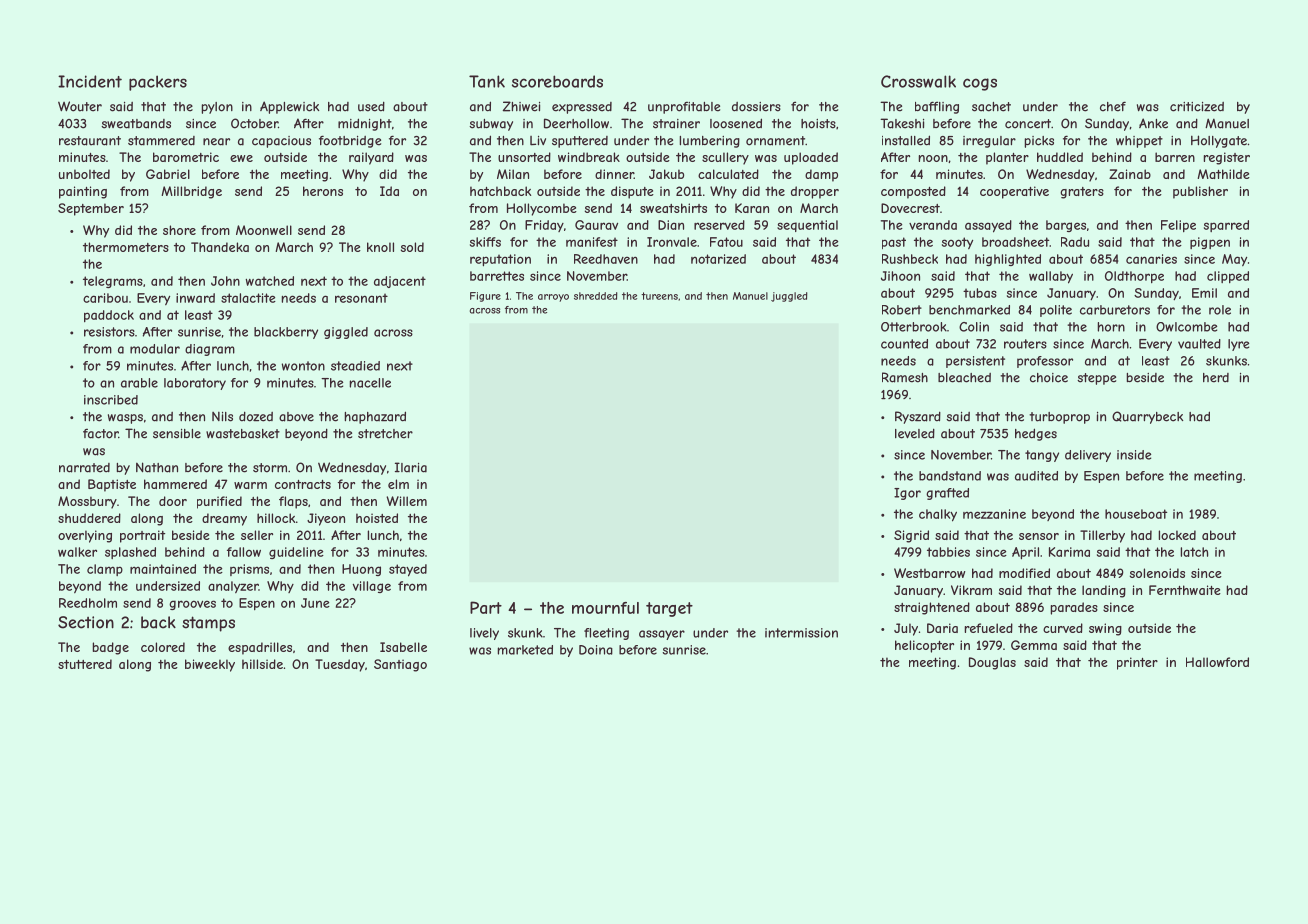 The height and width of the screenshot is (924, 1308). Describe the element at coordinates (1194, 552) in the screenshot. I see `latch` at that location.
